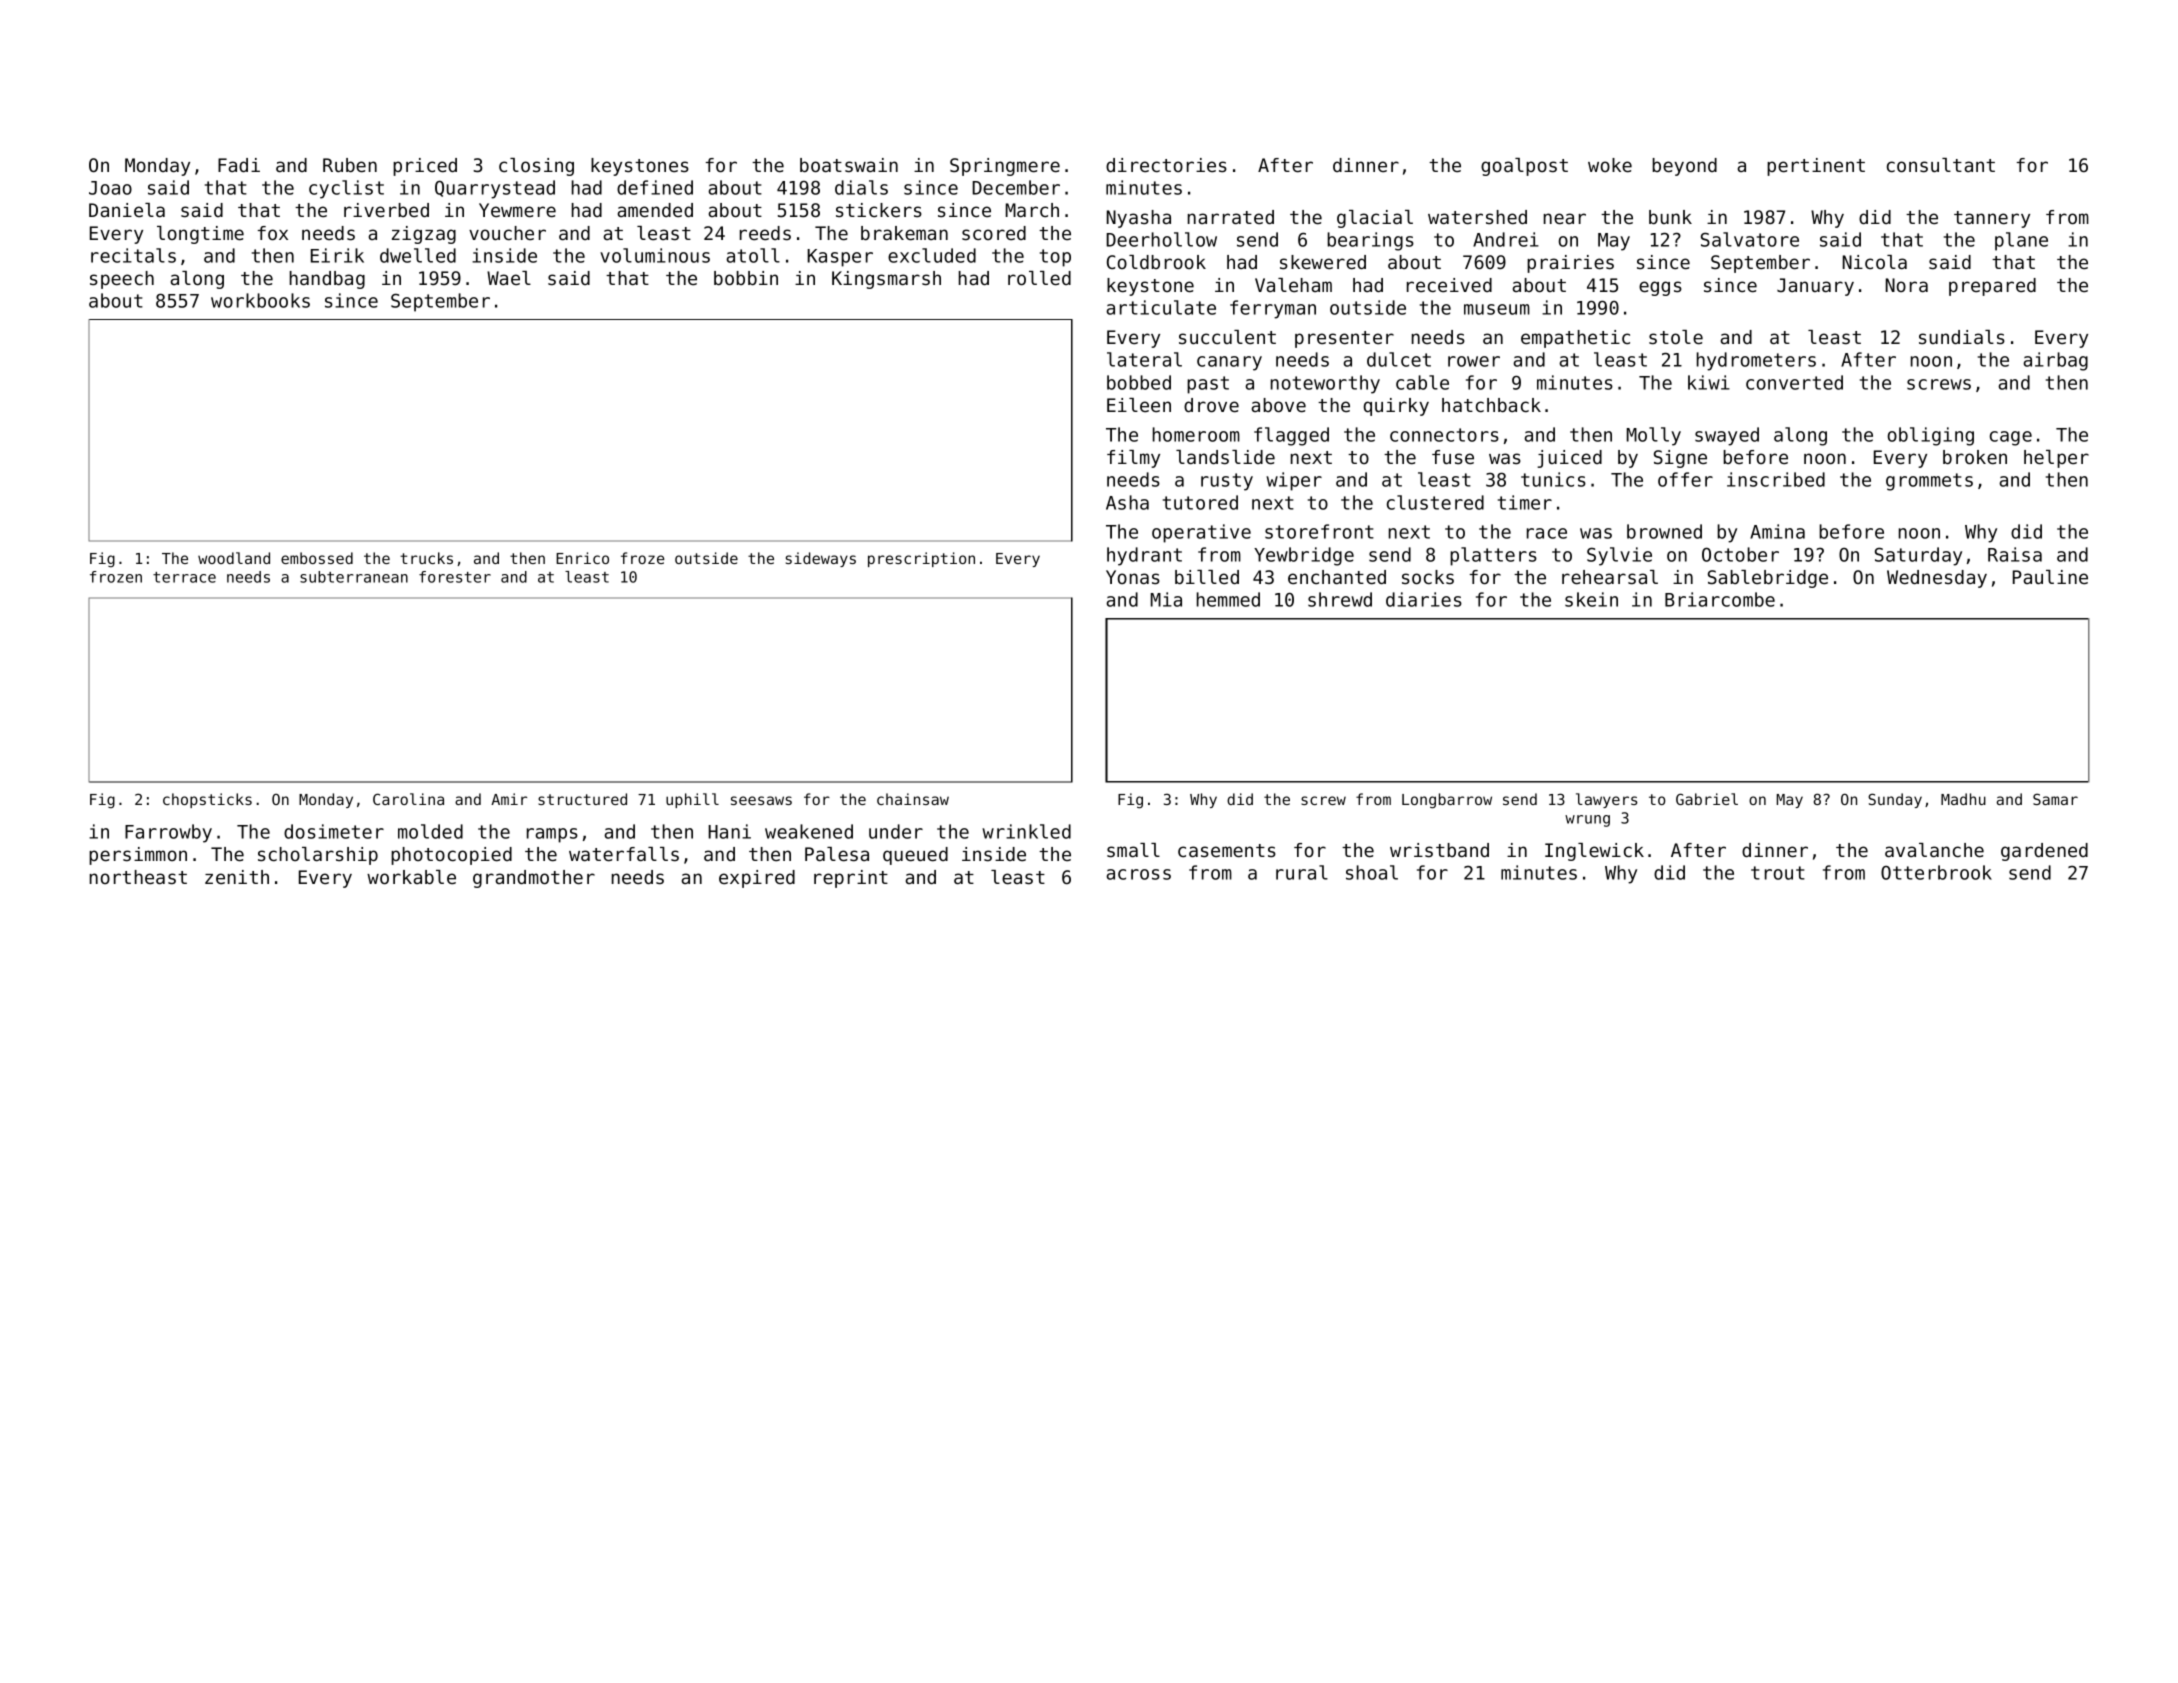 This image has width=2178, height=1683. I want to click on stickers, so click(879, 210).
